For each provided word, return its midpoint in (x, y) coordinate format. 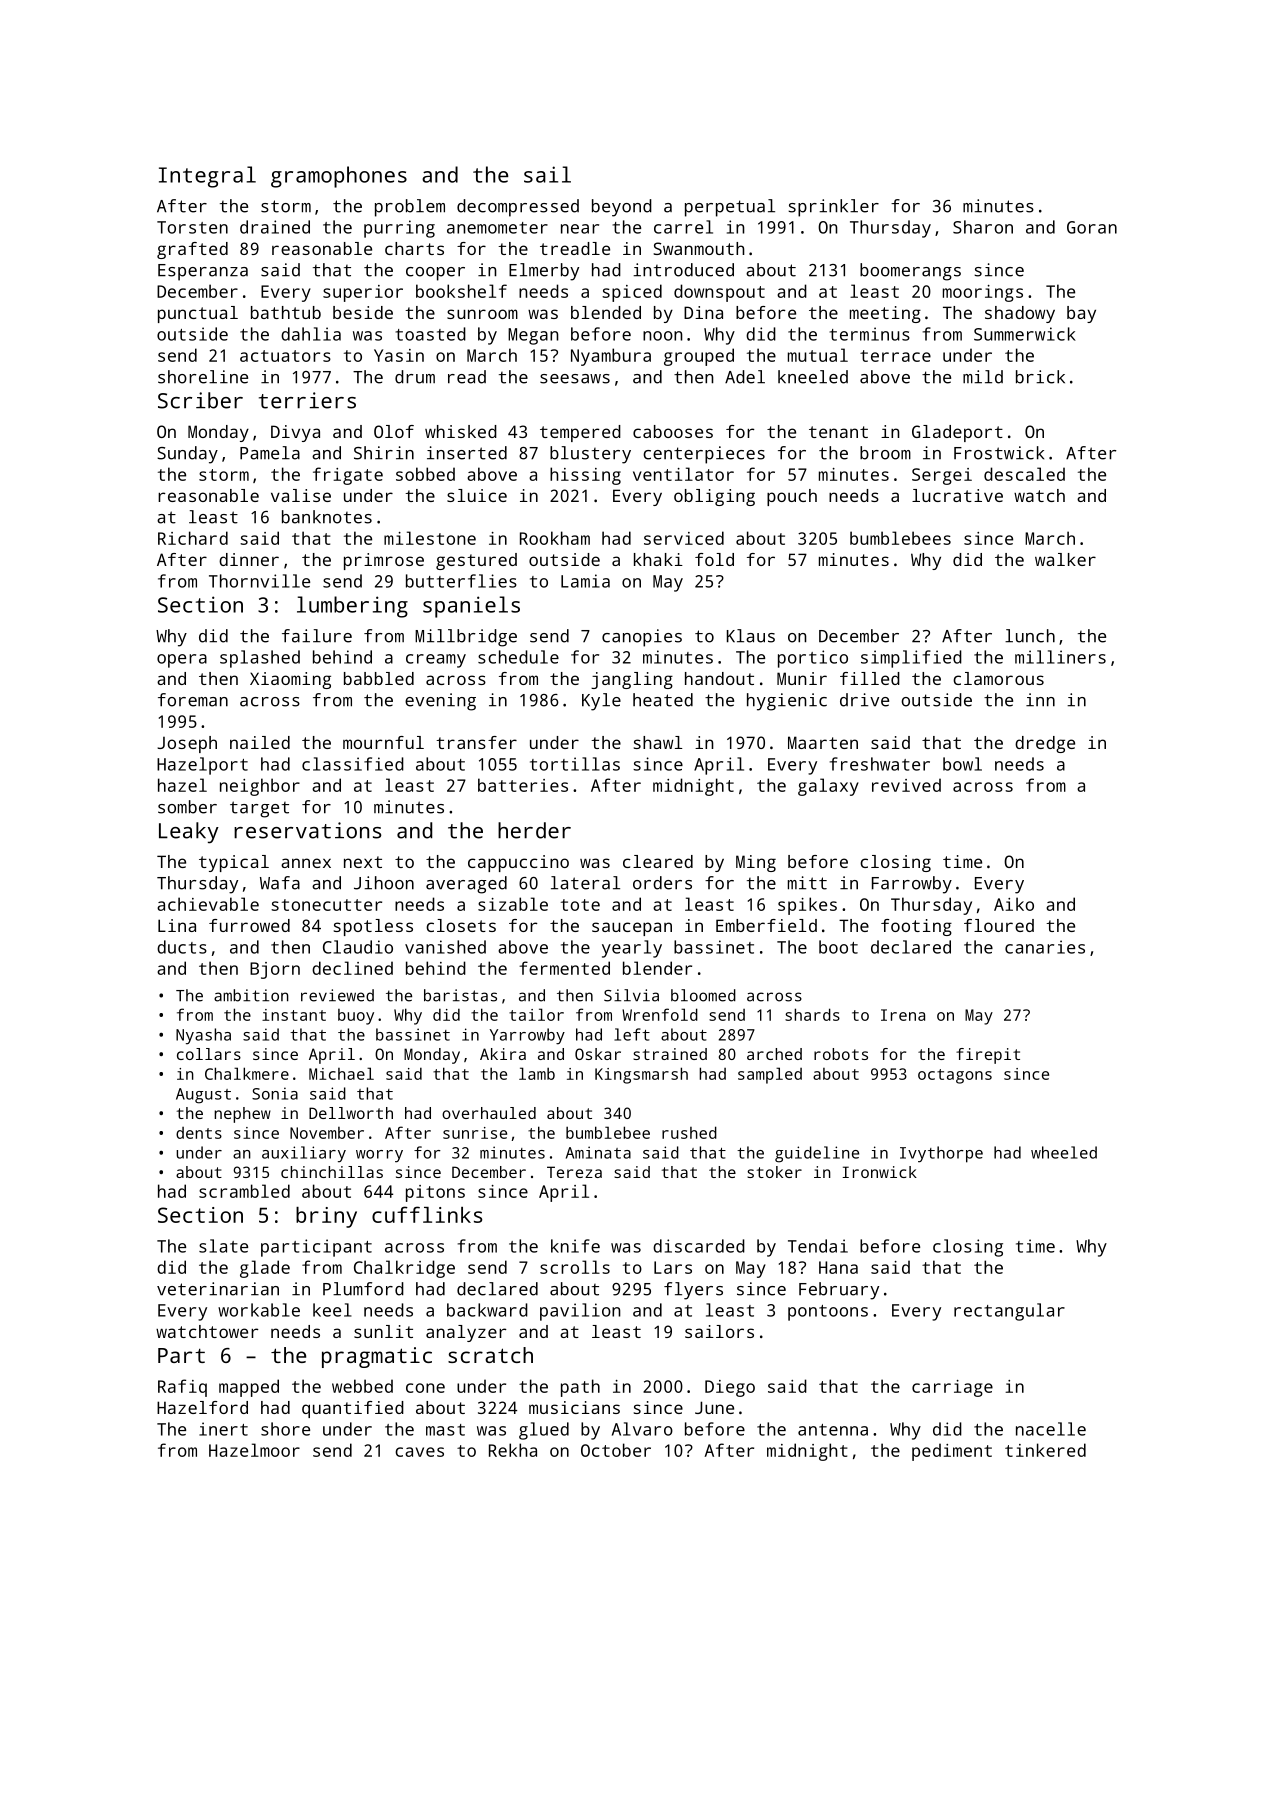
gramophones (339, 177)
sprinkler (833, 208)
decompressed (518, 208)
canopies (642, 638)
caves (419, 1452)
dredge (1045, 744)
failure (317, 636)
